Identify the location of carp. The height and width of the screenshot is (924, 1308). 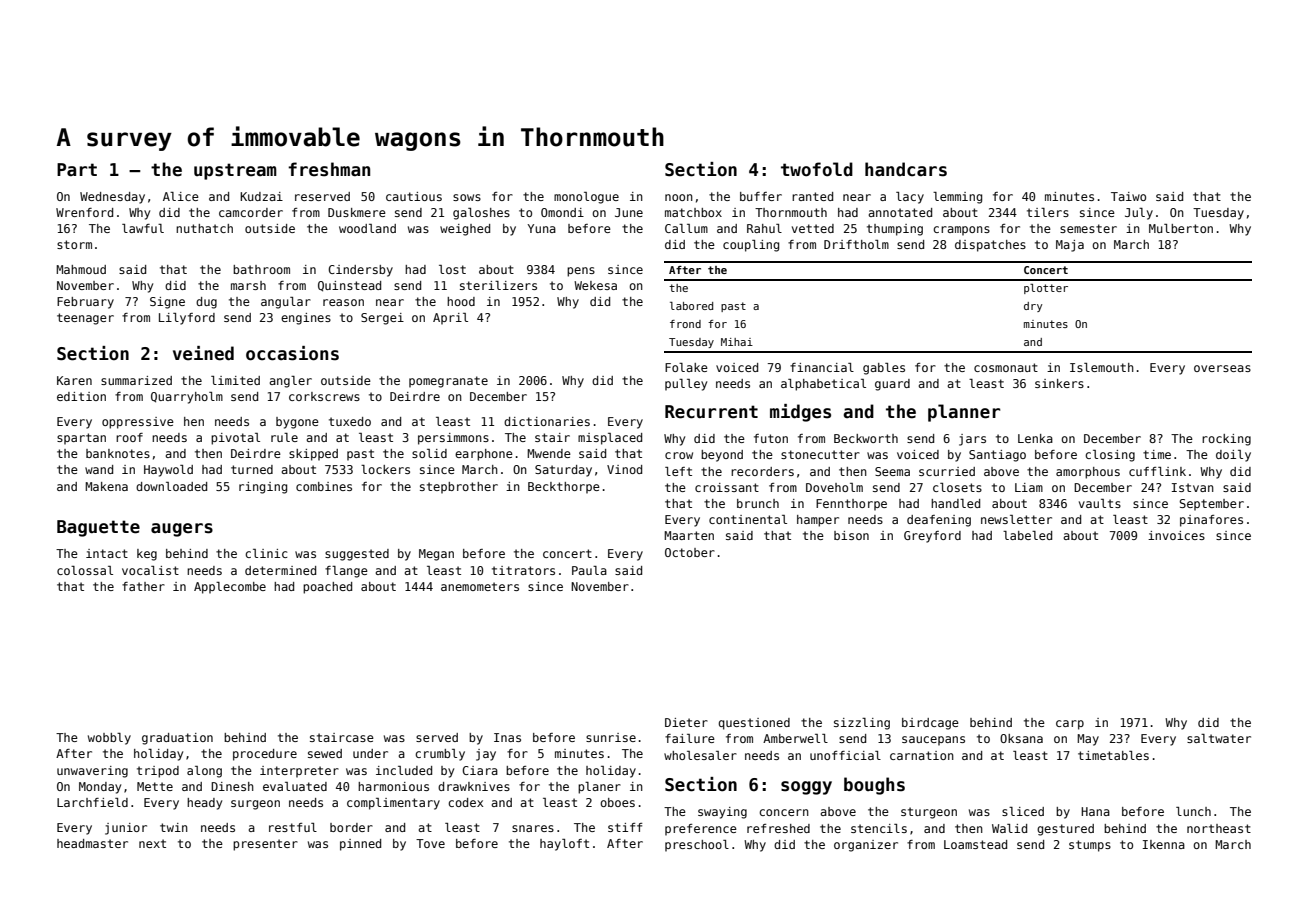
(1070, 725).
